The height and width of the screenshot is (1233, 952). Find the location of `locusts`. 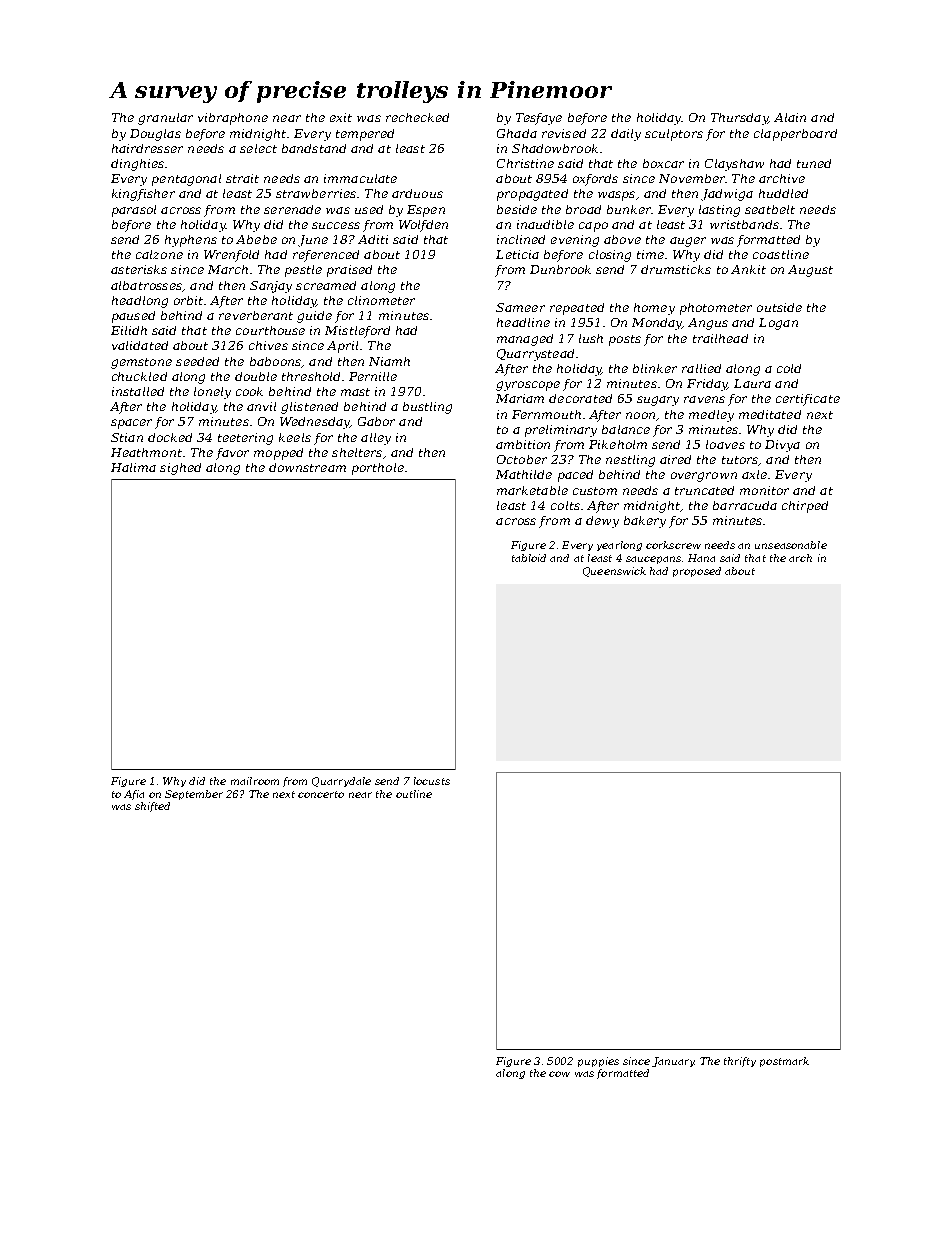

locusts is located at coordinates (432, 781).
